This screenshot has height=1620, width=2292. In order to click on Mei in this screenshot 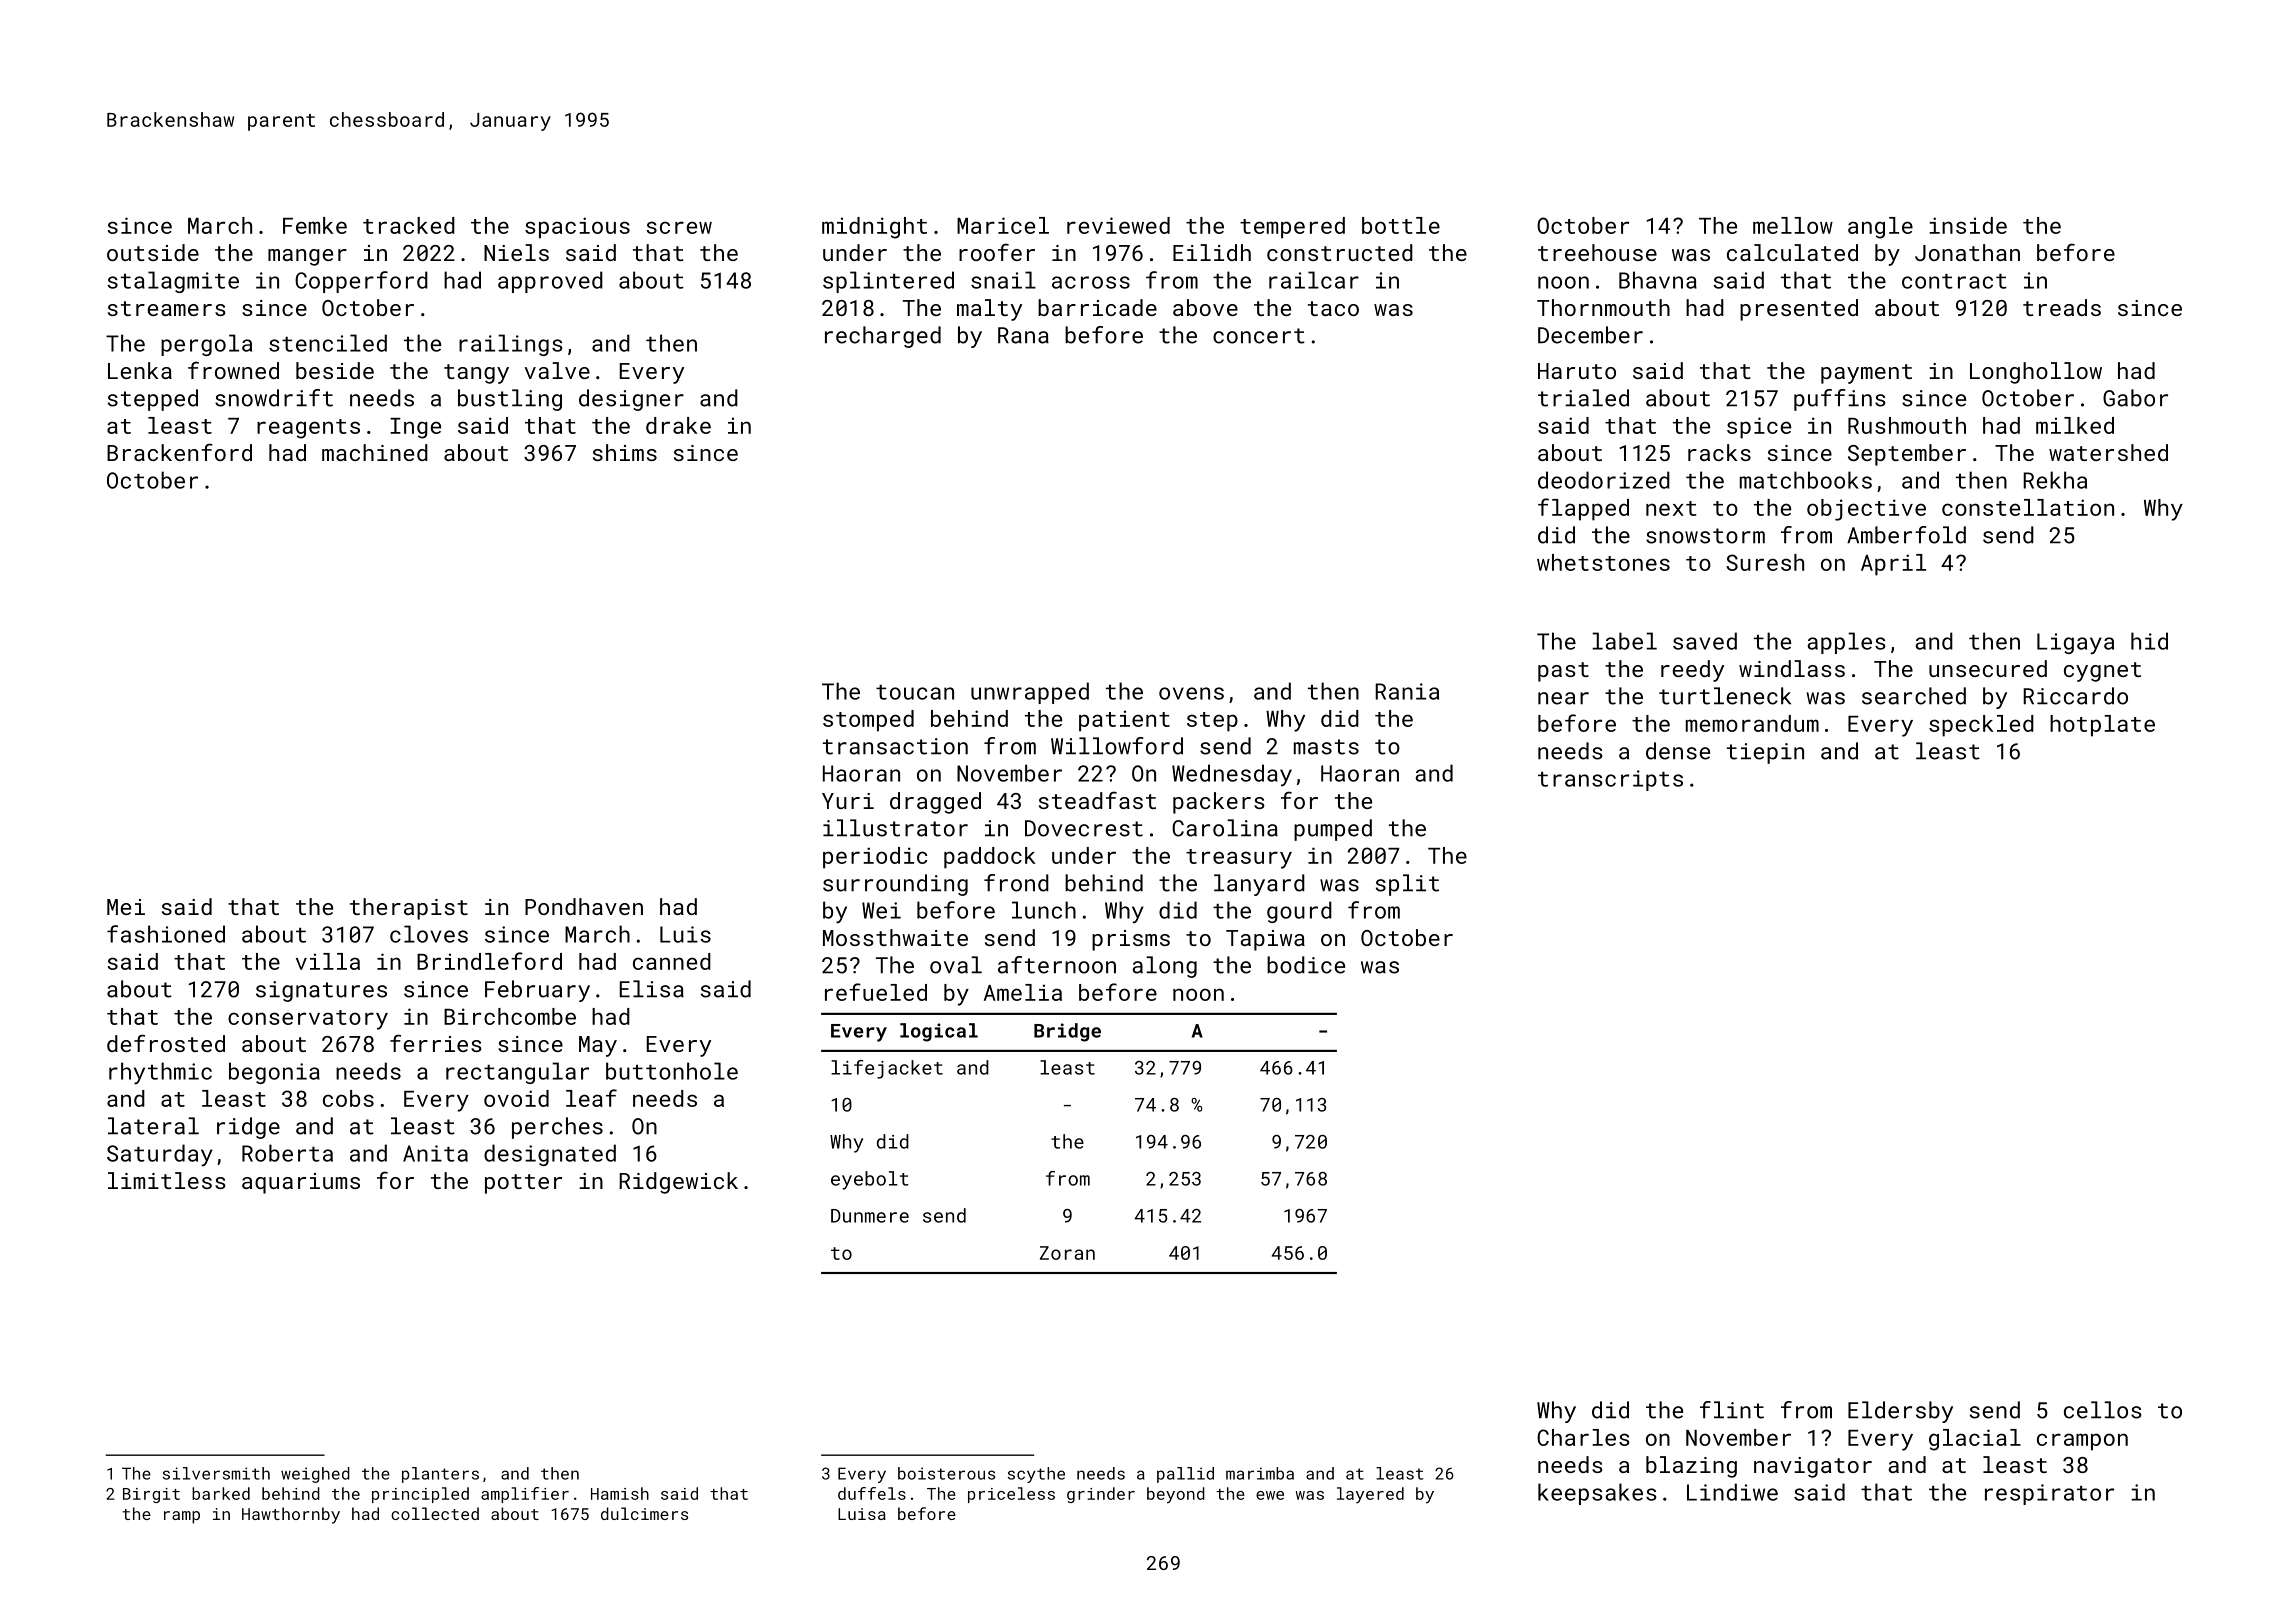, I will do `click(126, 907)`.
